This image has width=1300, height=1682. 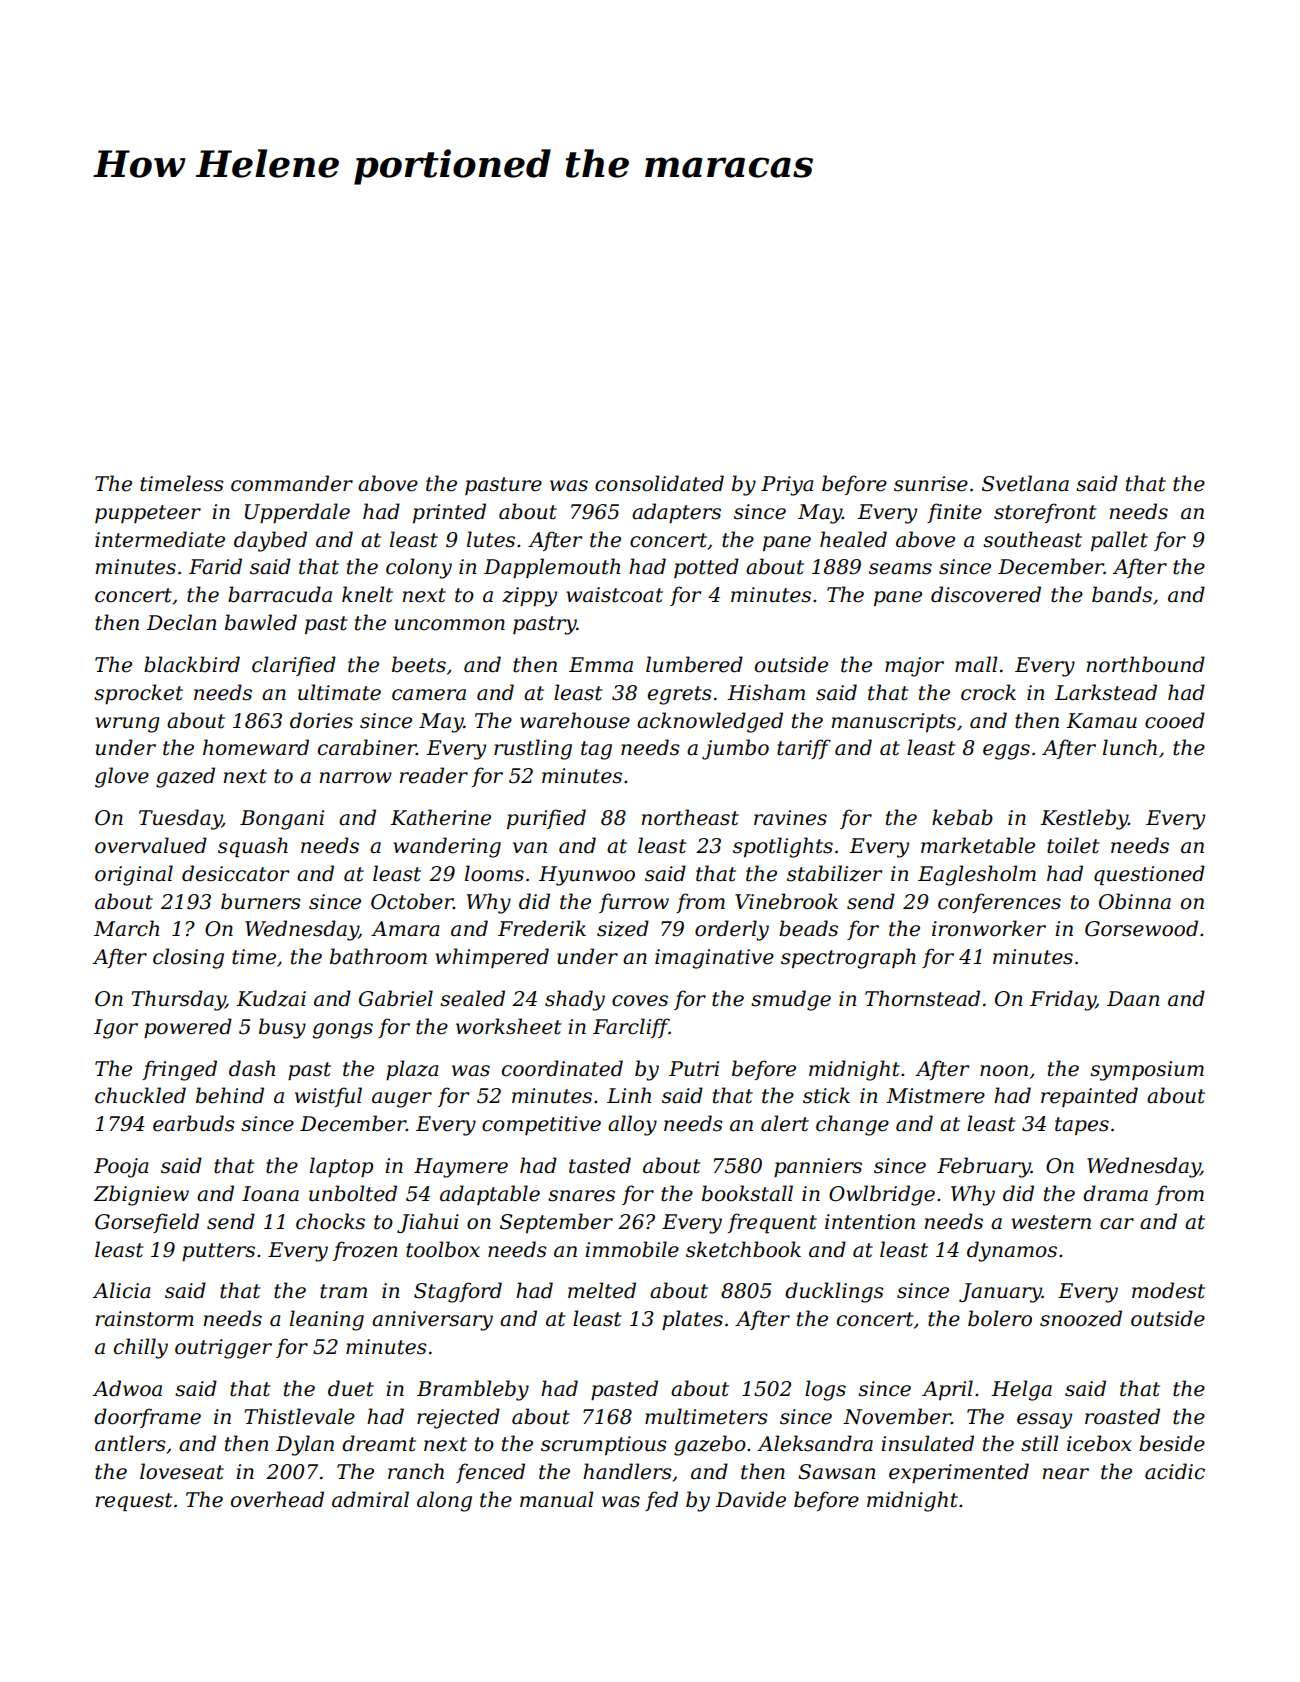 What do you see at coordinates (694, 664) in the image?
I see `lumbered` at bounding box center [694, 664].
